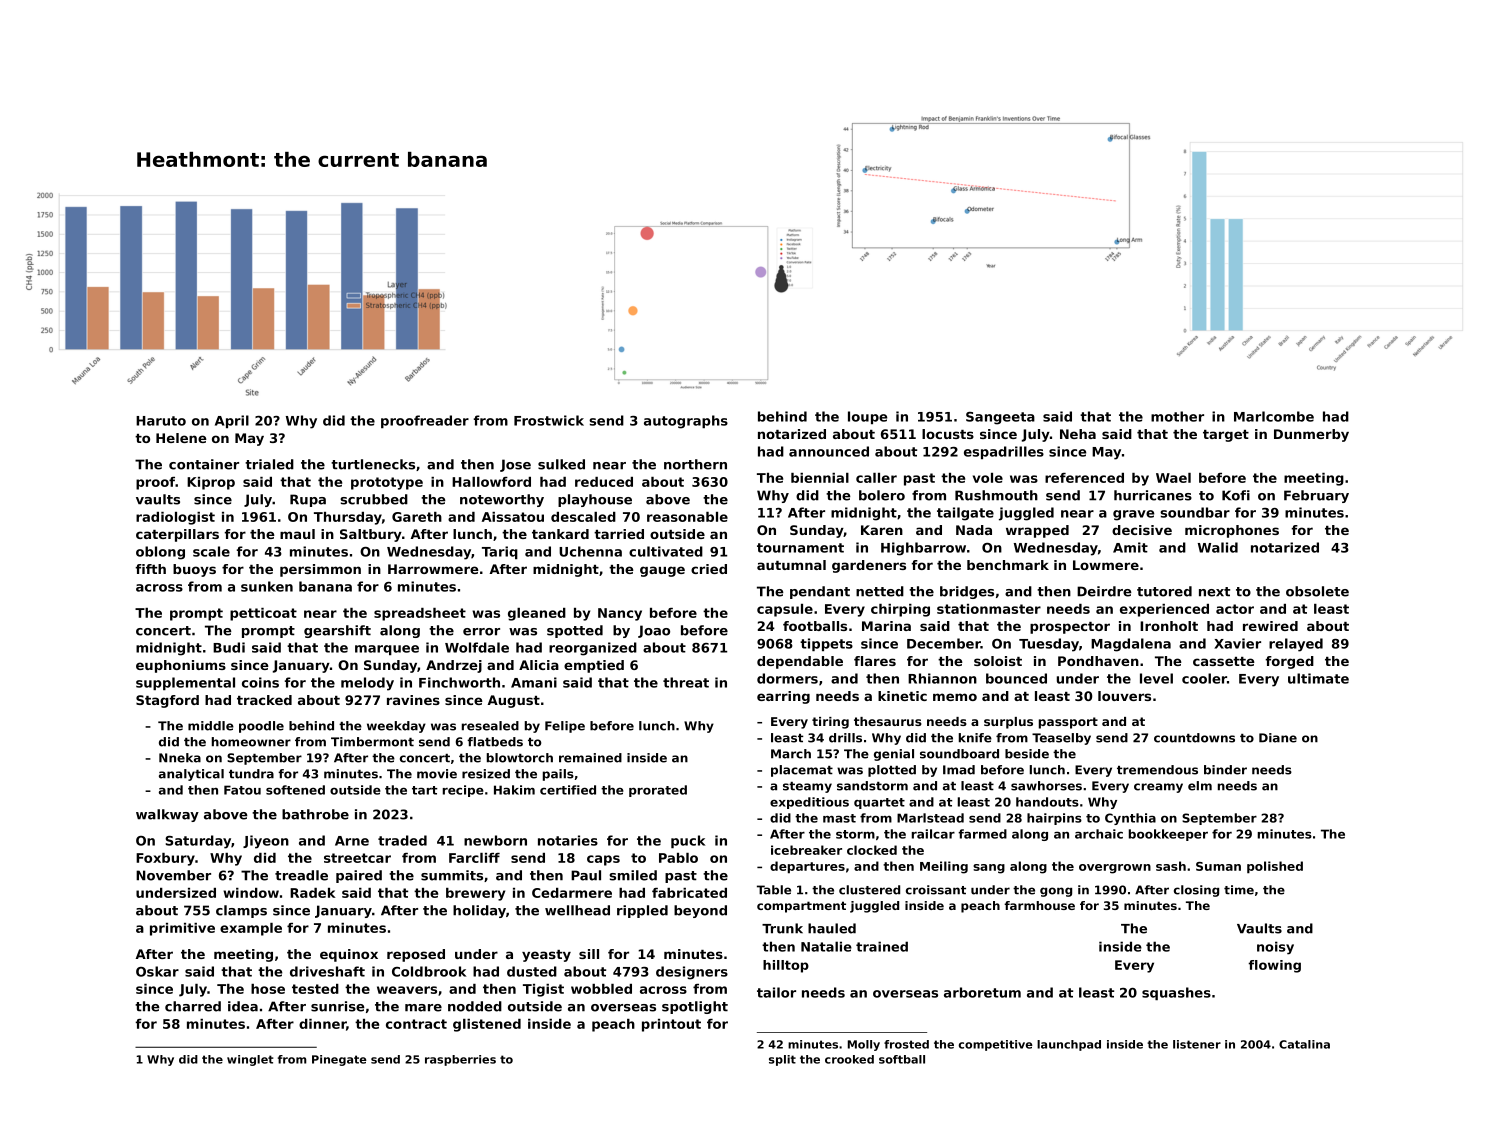 This page has width=1485, height=1148. I want to click on autographs, so click(686, 422).
